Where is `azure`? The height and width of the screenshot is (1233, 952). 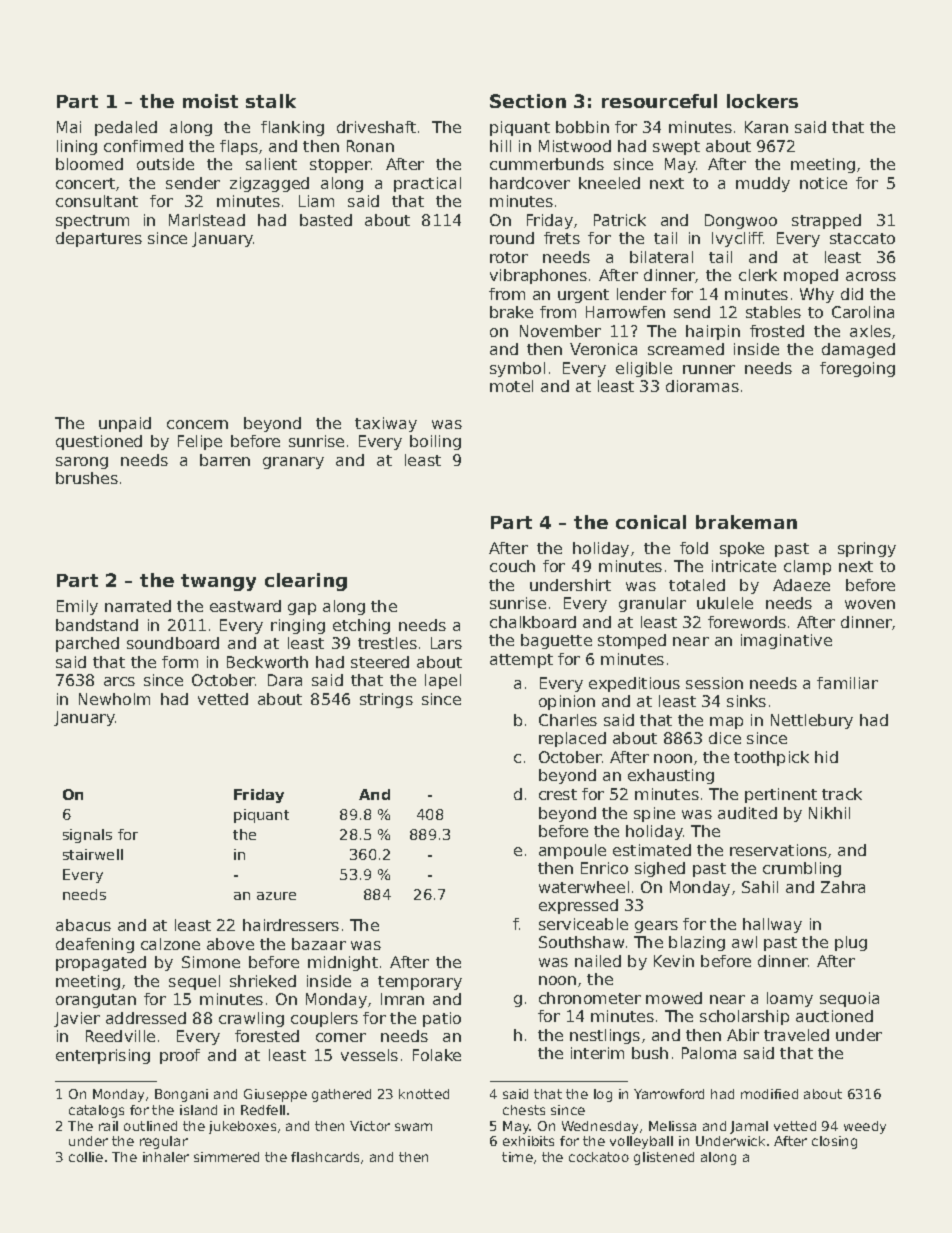
azure is located at coordinates (276, 896).
